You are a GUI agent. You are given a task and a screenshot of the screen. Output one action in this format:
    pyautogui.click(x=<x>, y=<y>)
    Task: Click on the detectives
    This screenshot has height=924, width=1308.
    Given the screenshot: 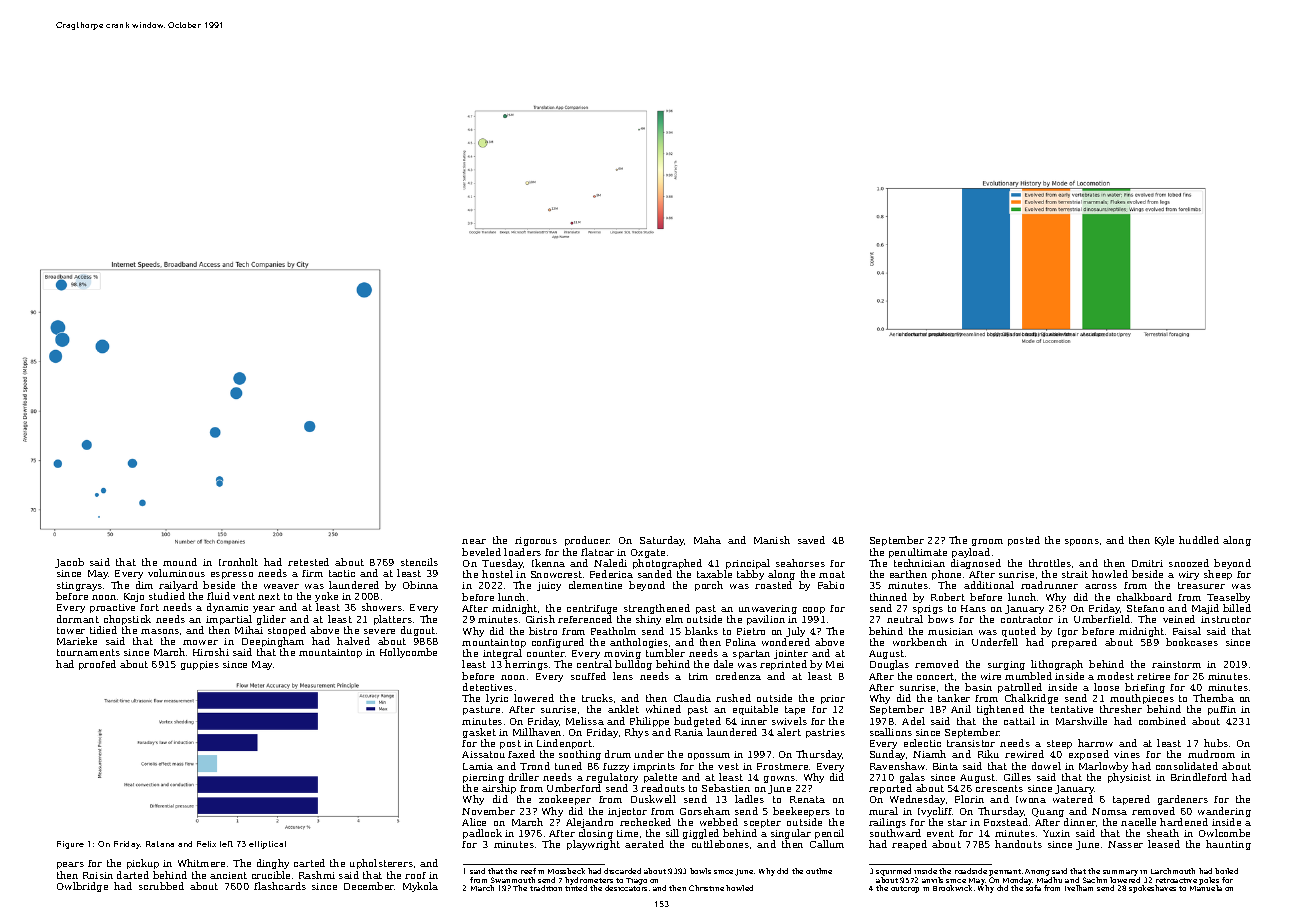 What is the action you would take?
    pyautogui.click(x=488, y=687)
